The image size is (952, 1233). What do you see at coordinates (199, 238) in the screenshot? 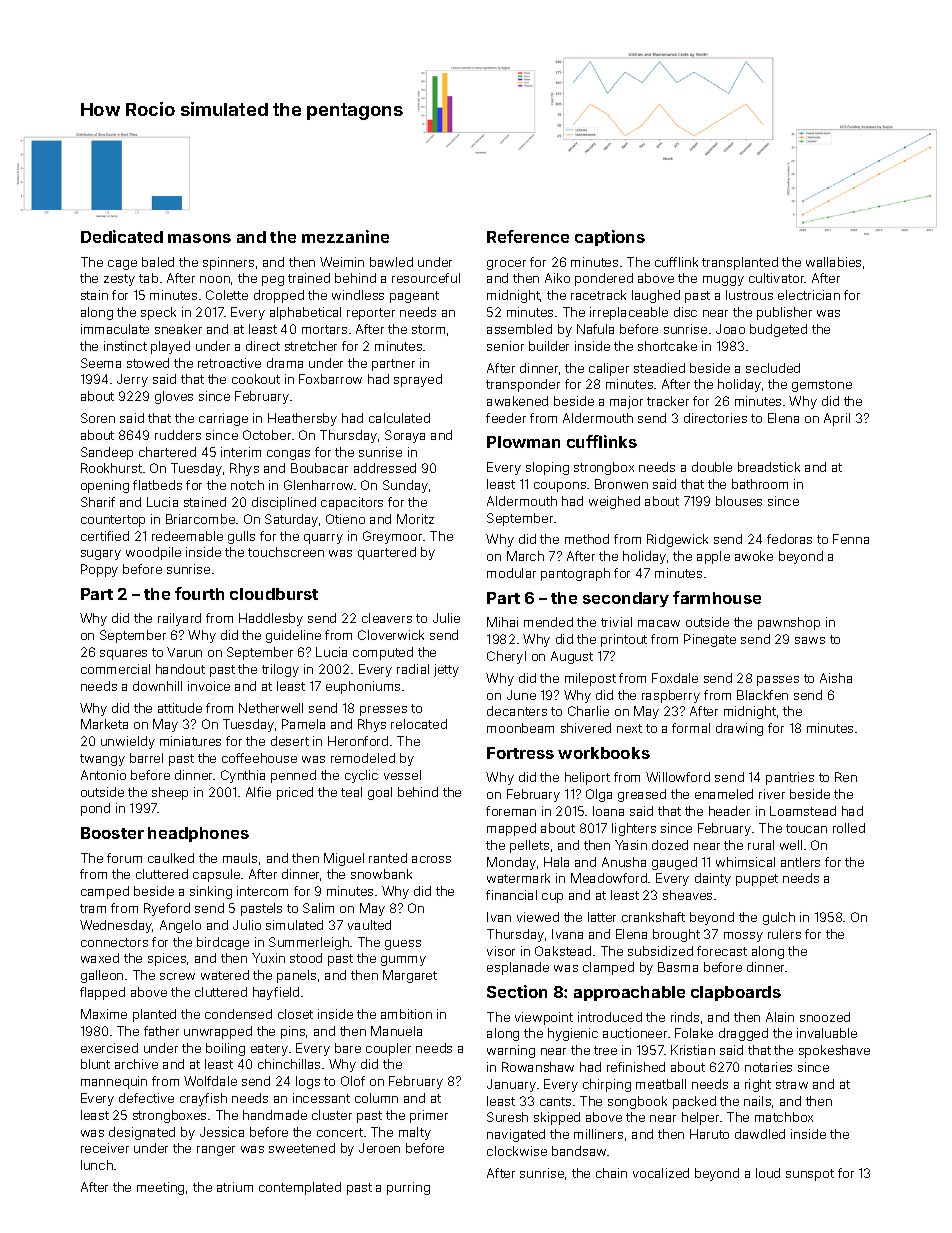
I see `masons` at bounding box center [199, 238].
